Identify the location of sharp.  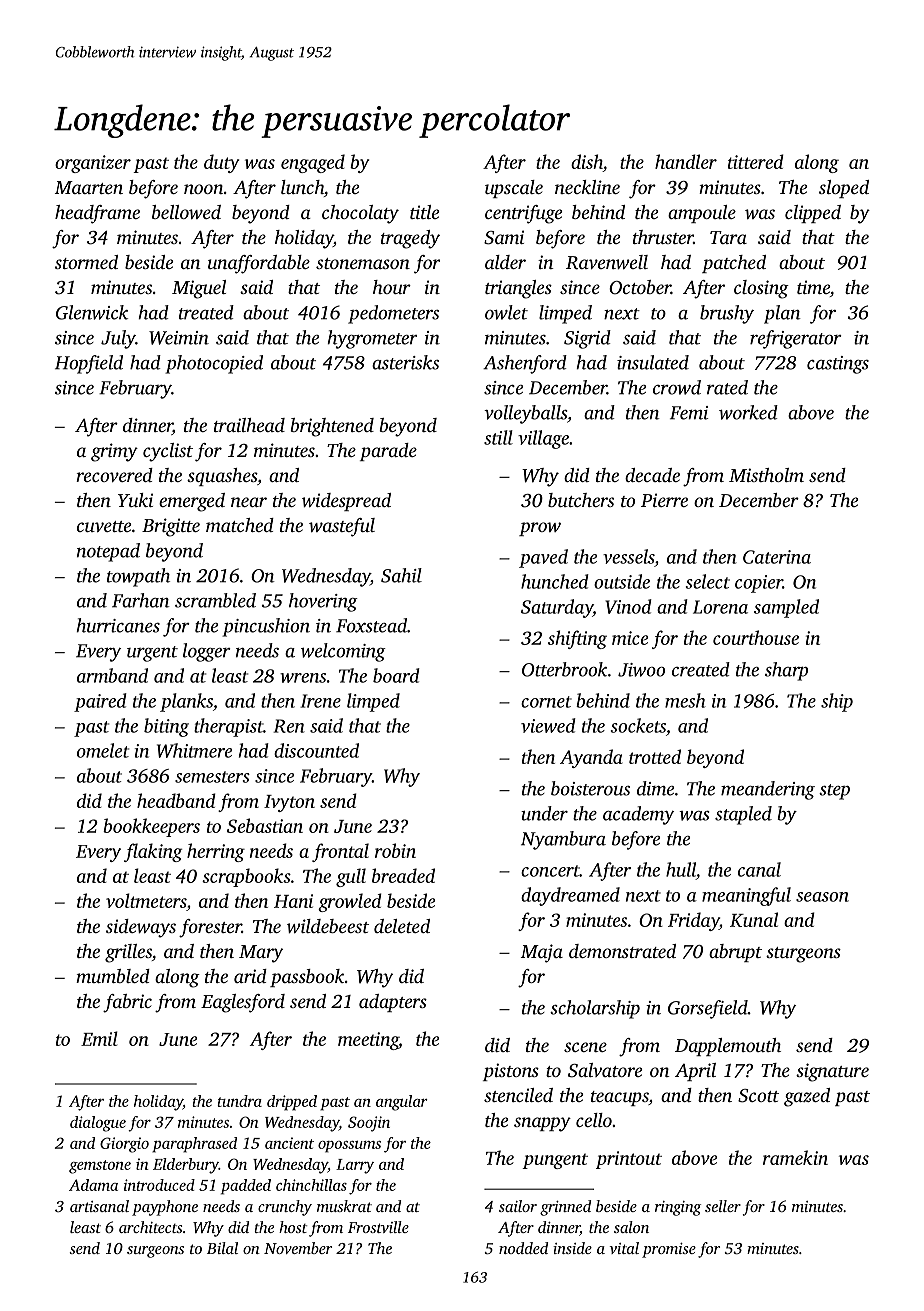
(786, 671).
